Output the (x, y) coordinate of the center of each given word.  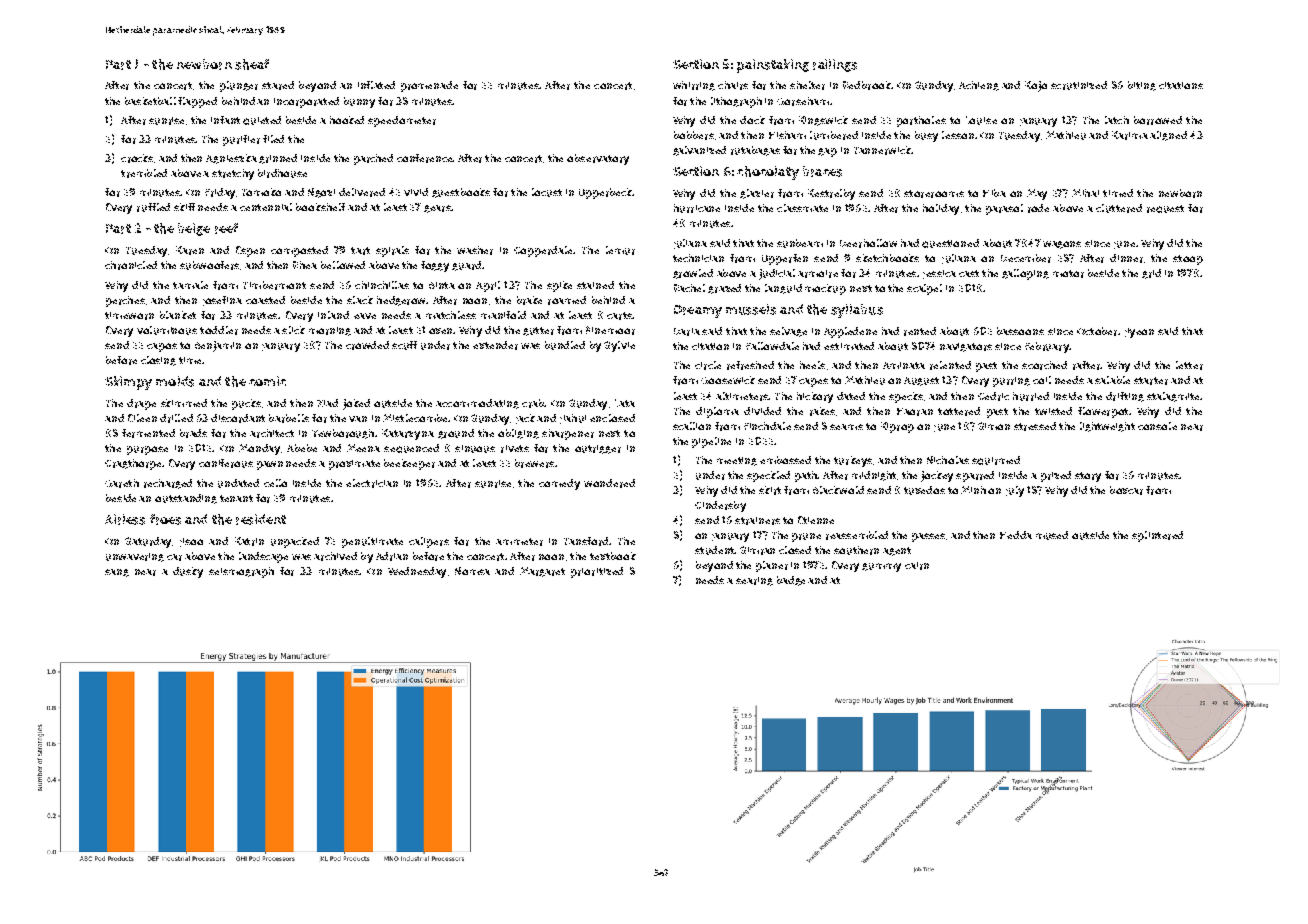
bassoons (1020, 331)
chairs (733, 85)
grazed (724, 289)
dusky (188, 572)
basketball (150, 101)
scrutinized (1079, 85)
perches (125, 301)
